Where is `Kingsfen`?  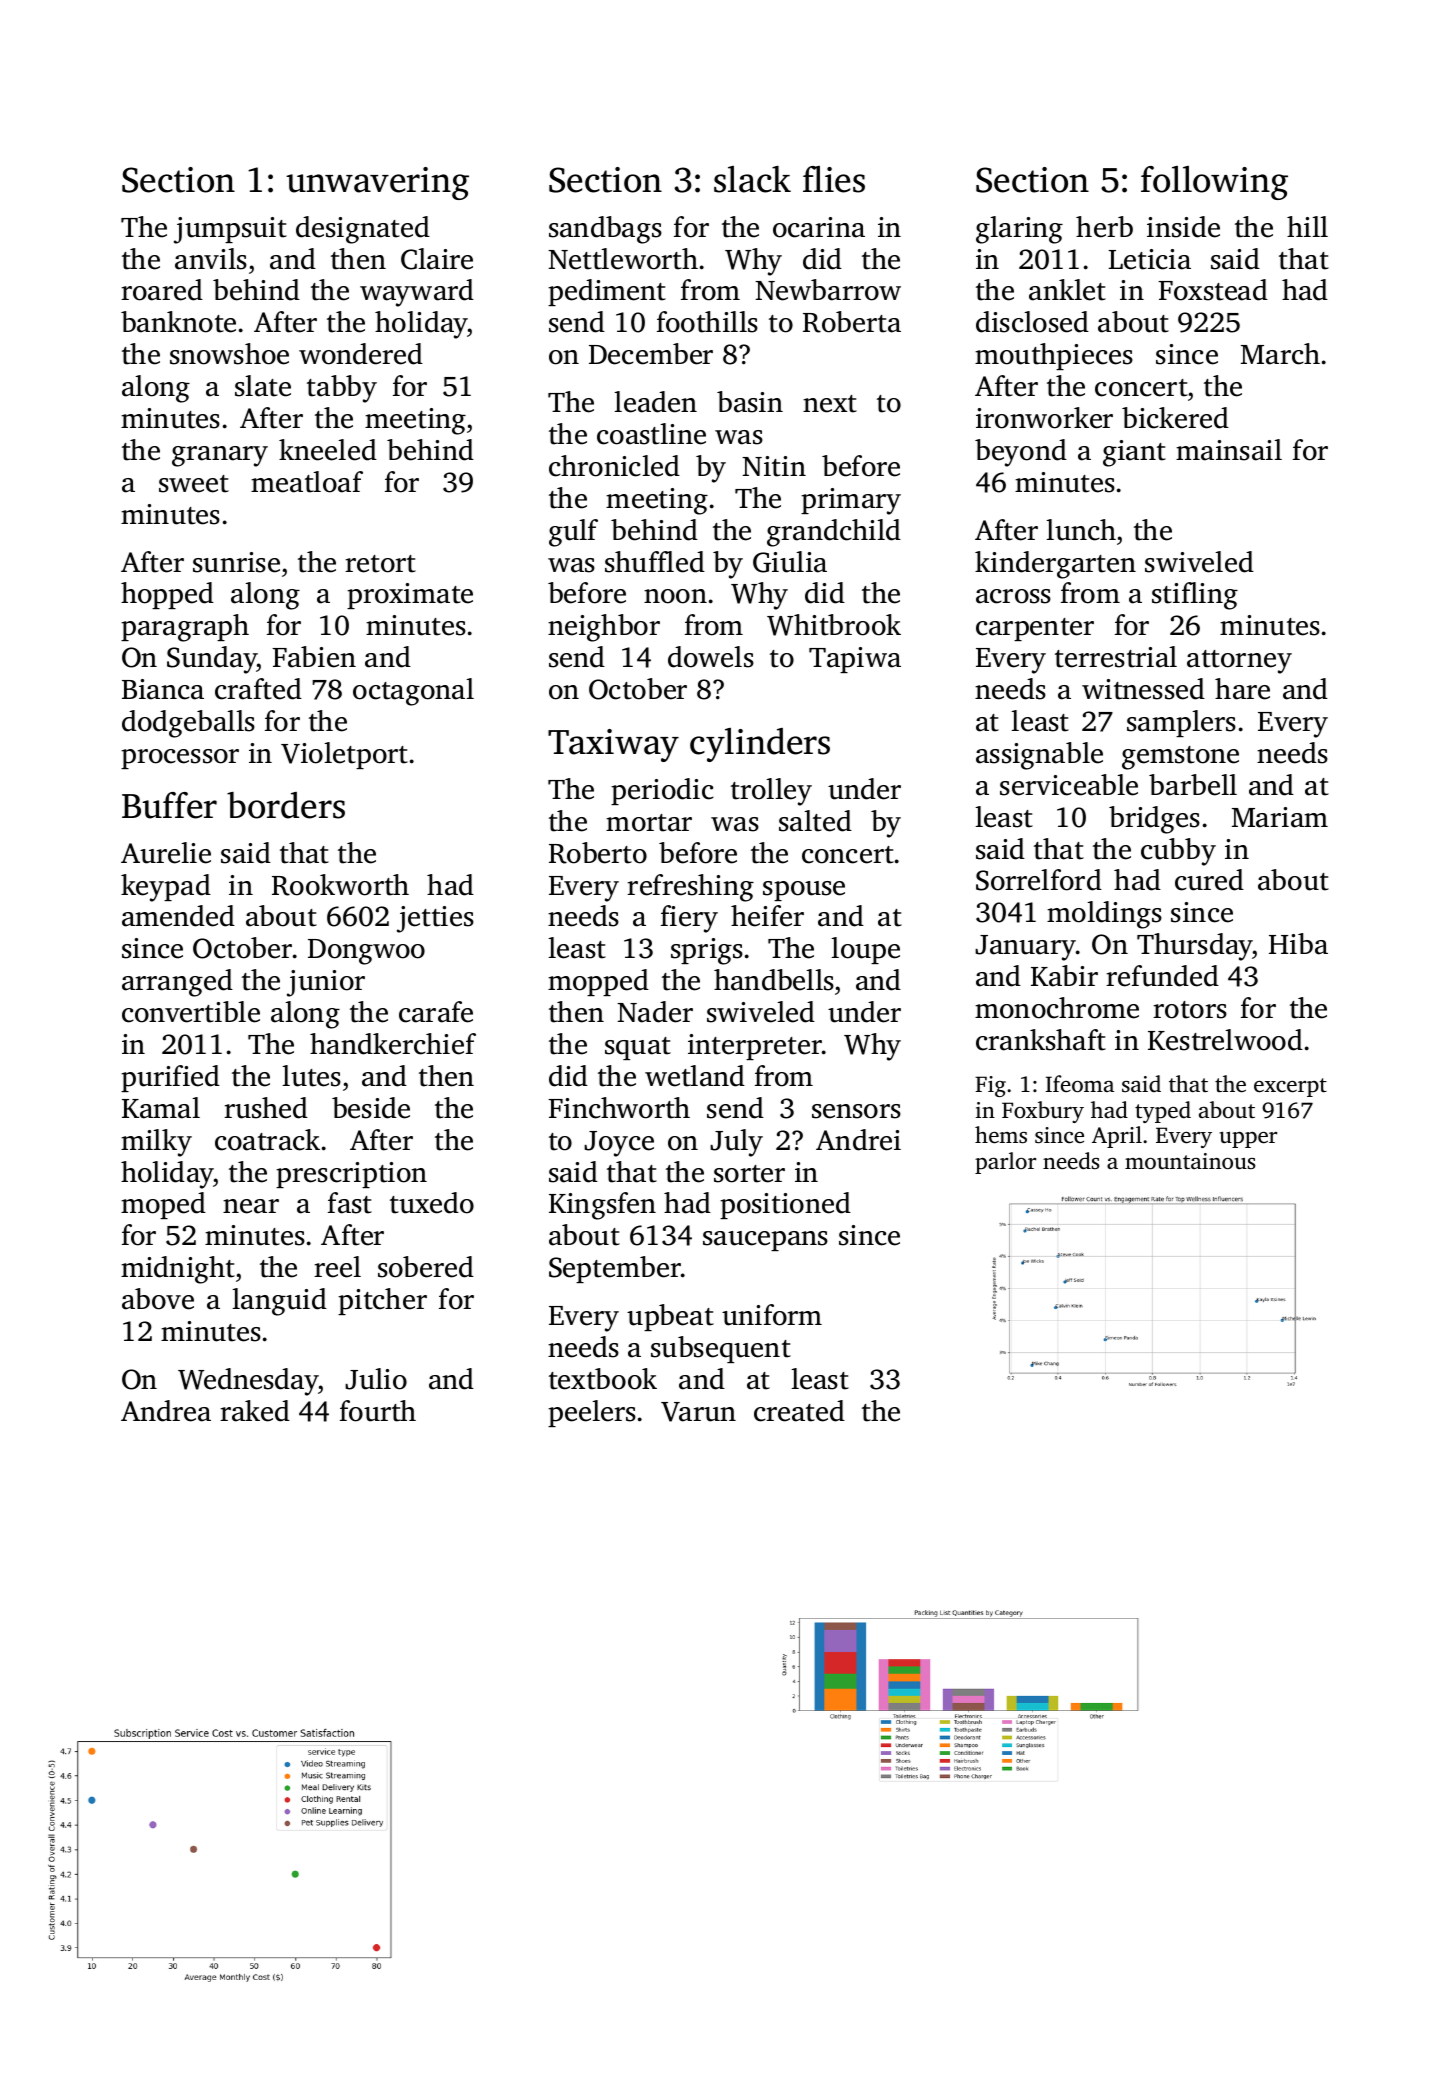
Kingsfen is located at coordinates (602, 1206).
